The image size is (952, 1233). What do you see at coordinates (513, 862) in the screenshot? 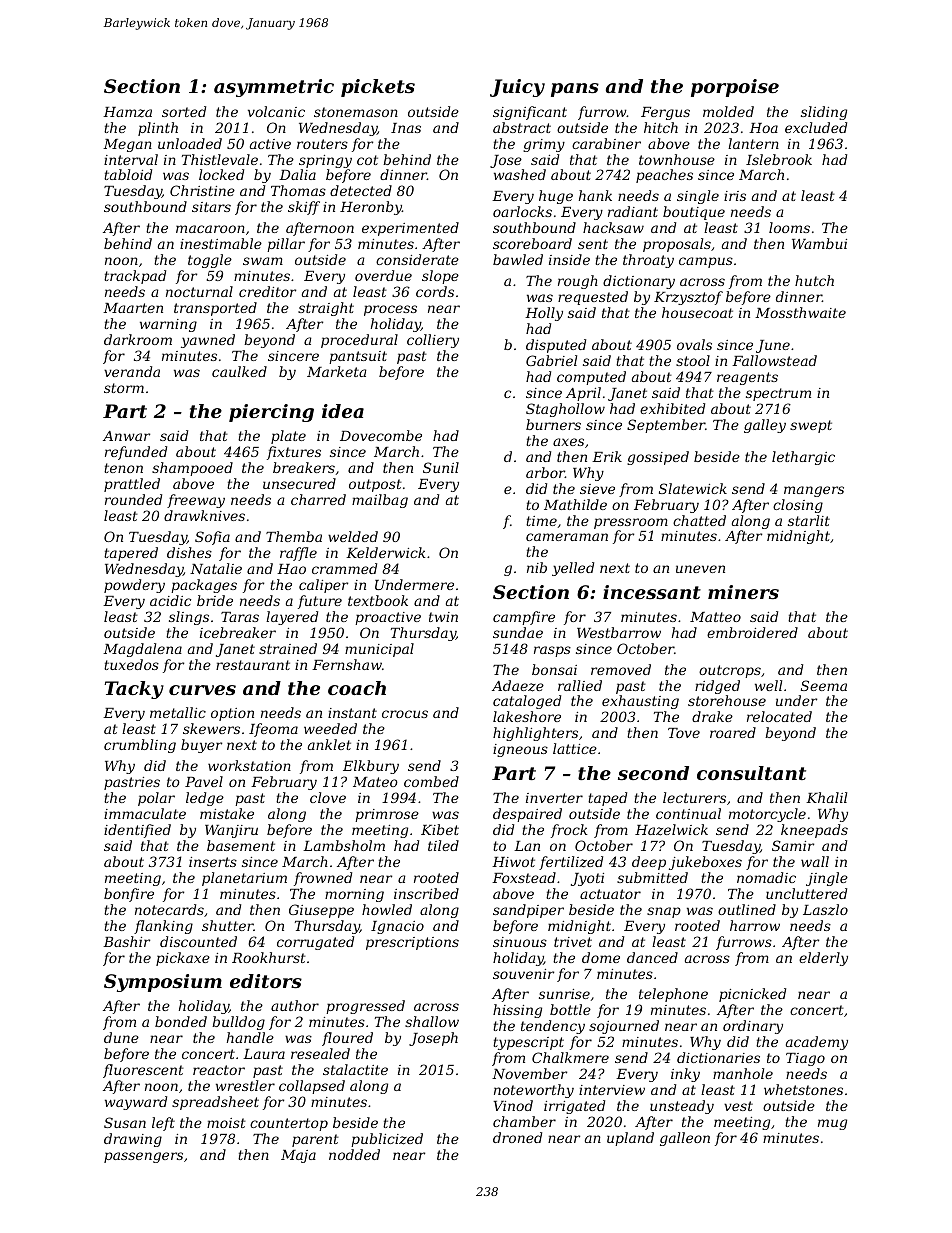
I see `Hiwot` at bounding box center [513, 862].
